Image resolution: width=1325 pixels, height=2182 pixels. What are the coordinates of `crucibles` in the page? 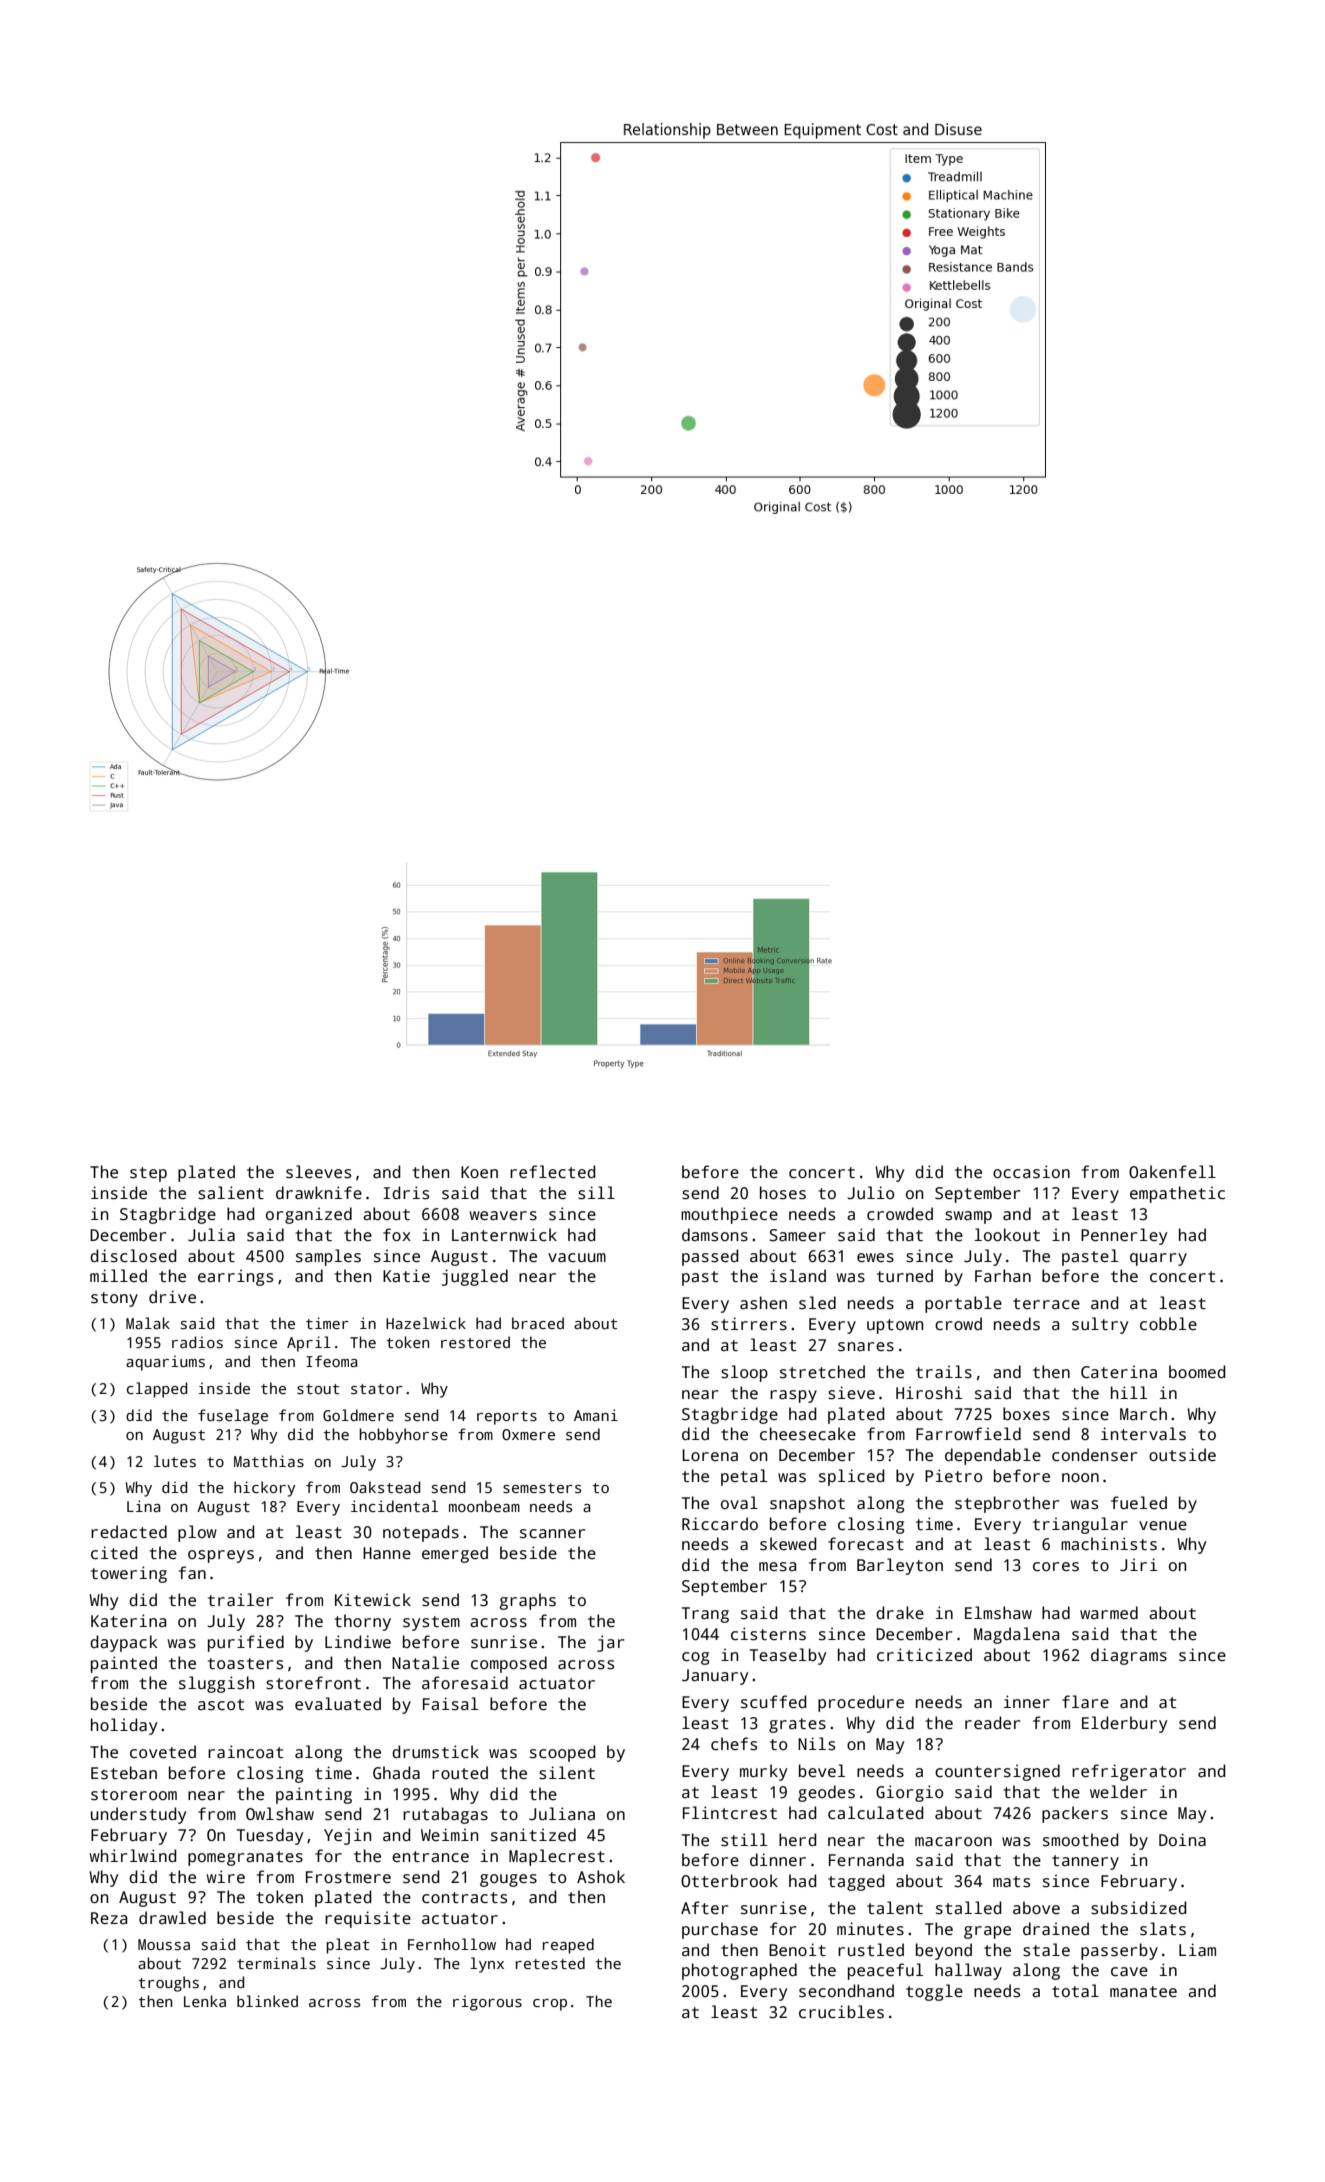 It's located at (841, 2012).
